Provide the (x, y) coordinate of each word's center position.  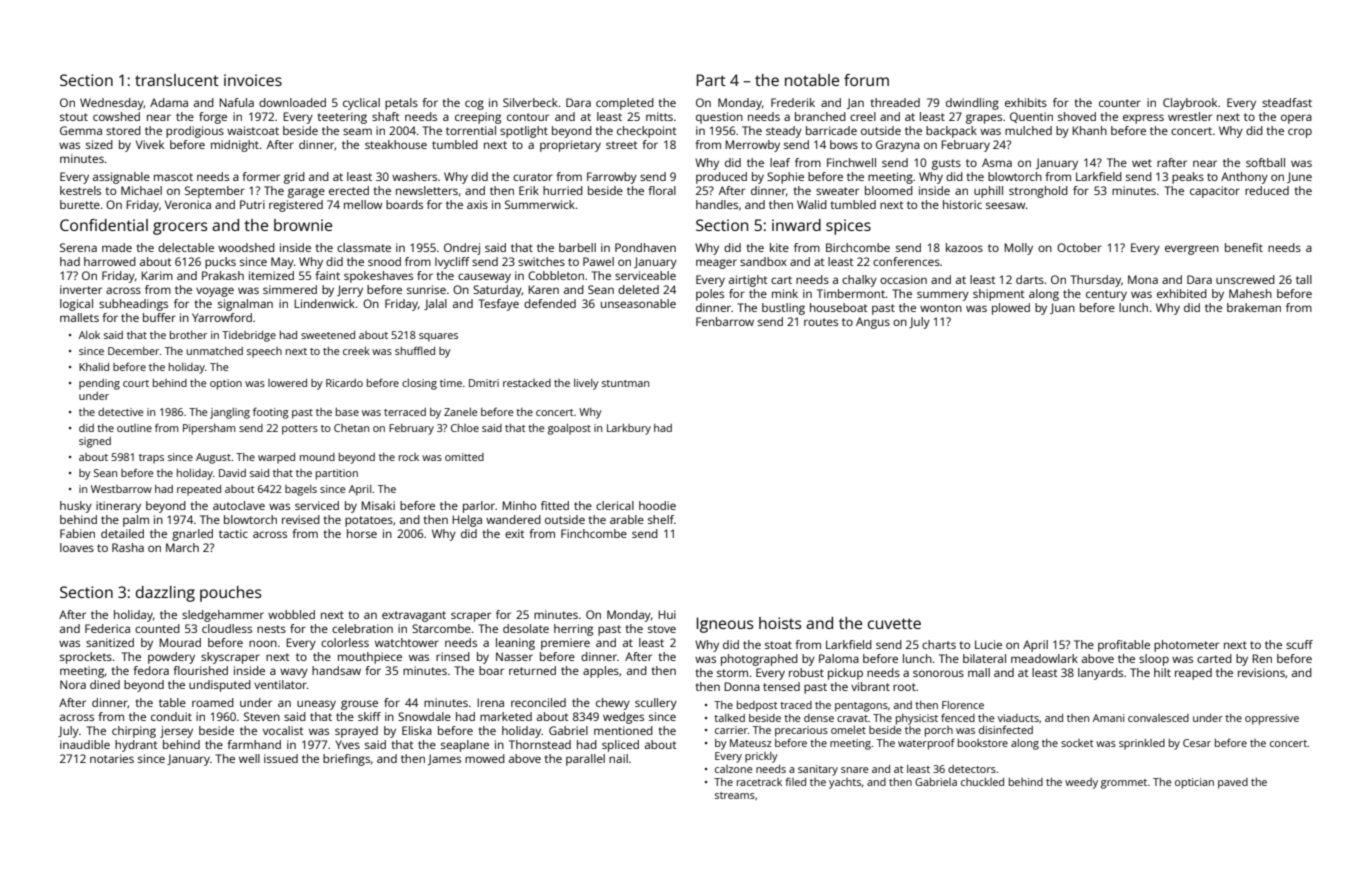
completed (625, 104)
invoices (253, 80)
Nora (73, 684)
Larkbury (629, 429)
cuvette (894, 623)
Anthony (1244, 178)
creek (356, 351)
